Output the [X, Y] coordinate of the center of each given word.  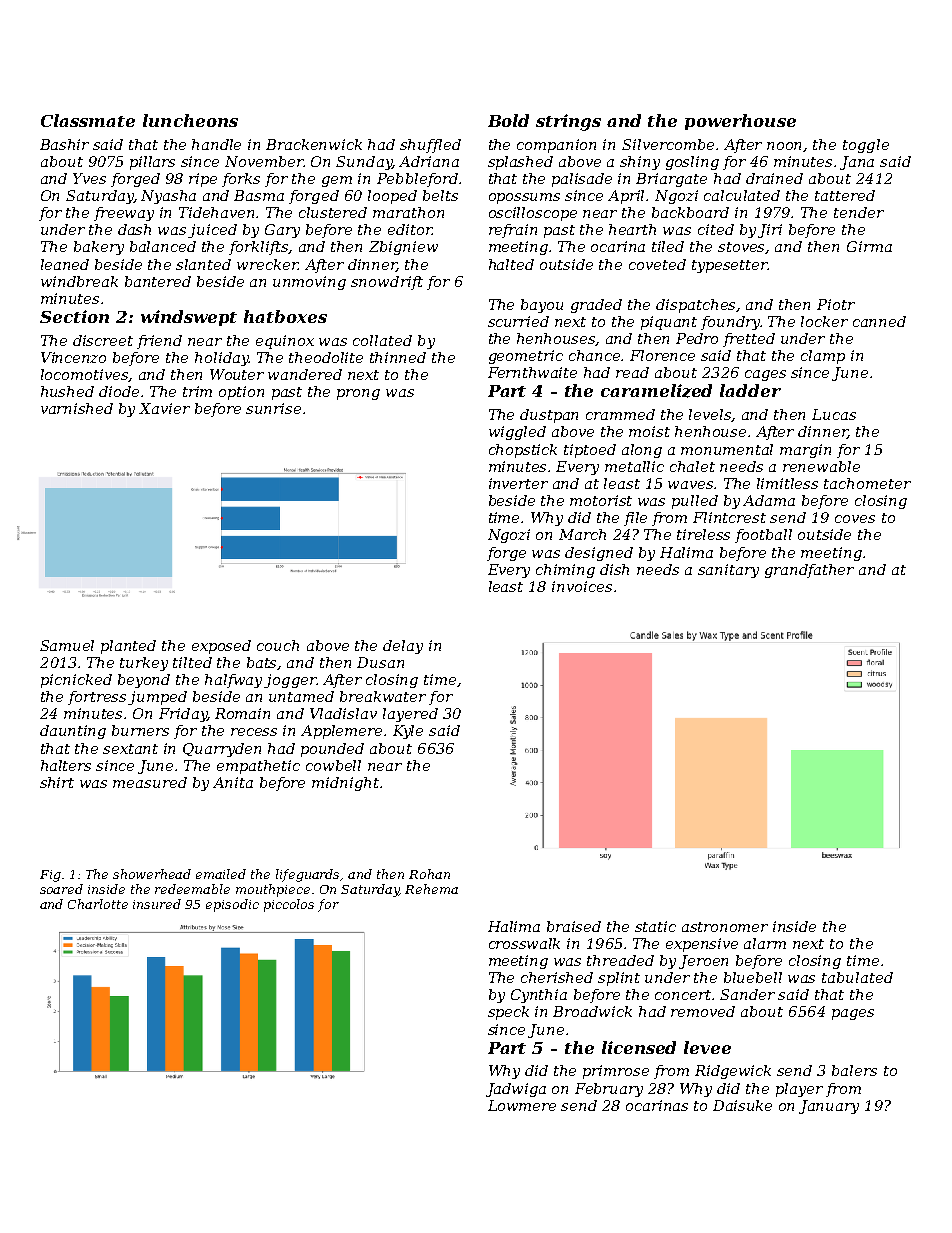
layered [410, 715]
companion [556, 146]
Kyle [408, 732]
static [655, 926]
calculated [742, 195]
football [763, 536]
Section [74, 316]
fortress [97, 698]
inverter [518, 483]
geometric [526, 357]
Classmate [88, 120]
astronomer [725, 927]
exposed [221, 647]
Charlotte [98, 904]
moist [649, 431]
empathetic [258, 767]
